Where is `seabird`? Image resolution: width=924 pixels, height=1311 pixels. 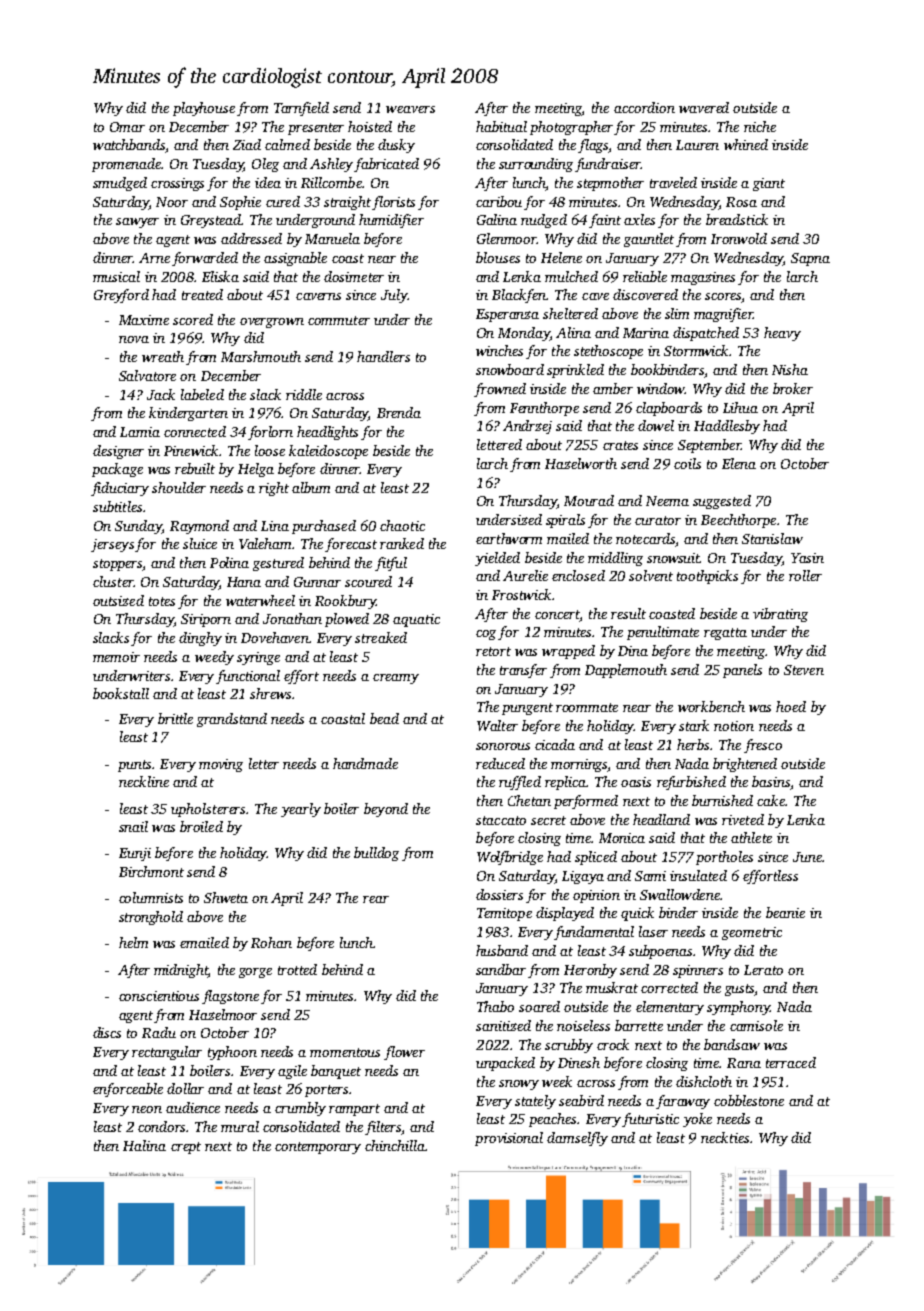 seabird is located at coordinates (581, 1100).
